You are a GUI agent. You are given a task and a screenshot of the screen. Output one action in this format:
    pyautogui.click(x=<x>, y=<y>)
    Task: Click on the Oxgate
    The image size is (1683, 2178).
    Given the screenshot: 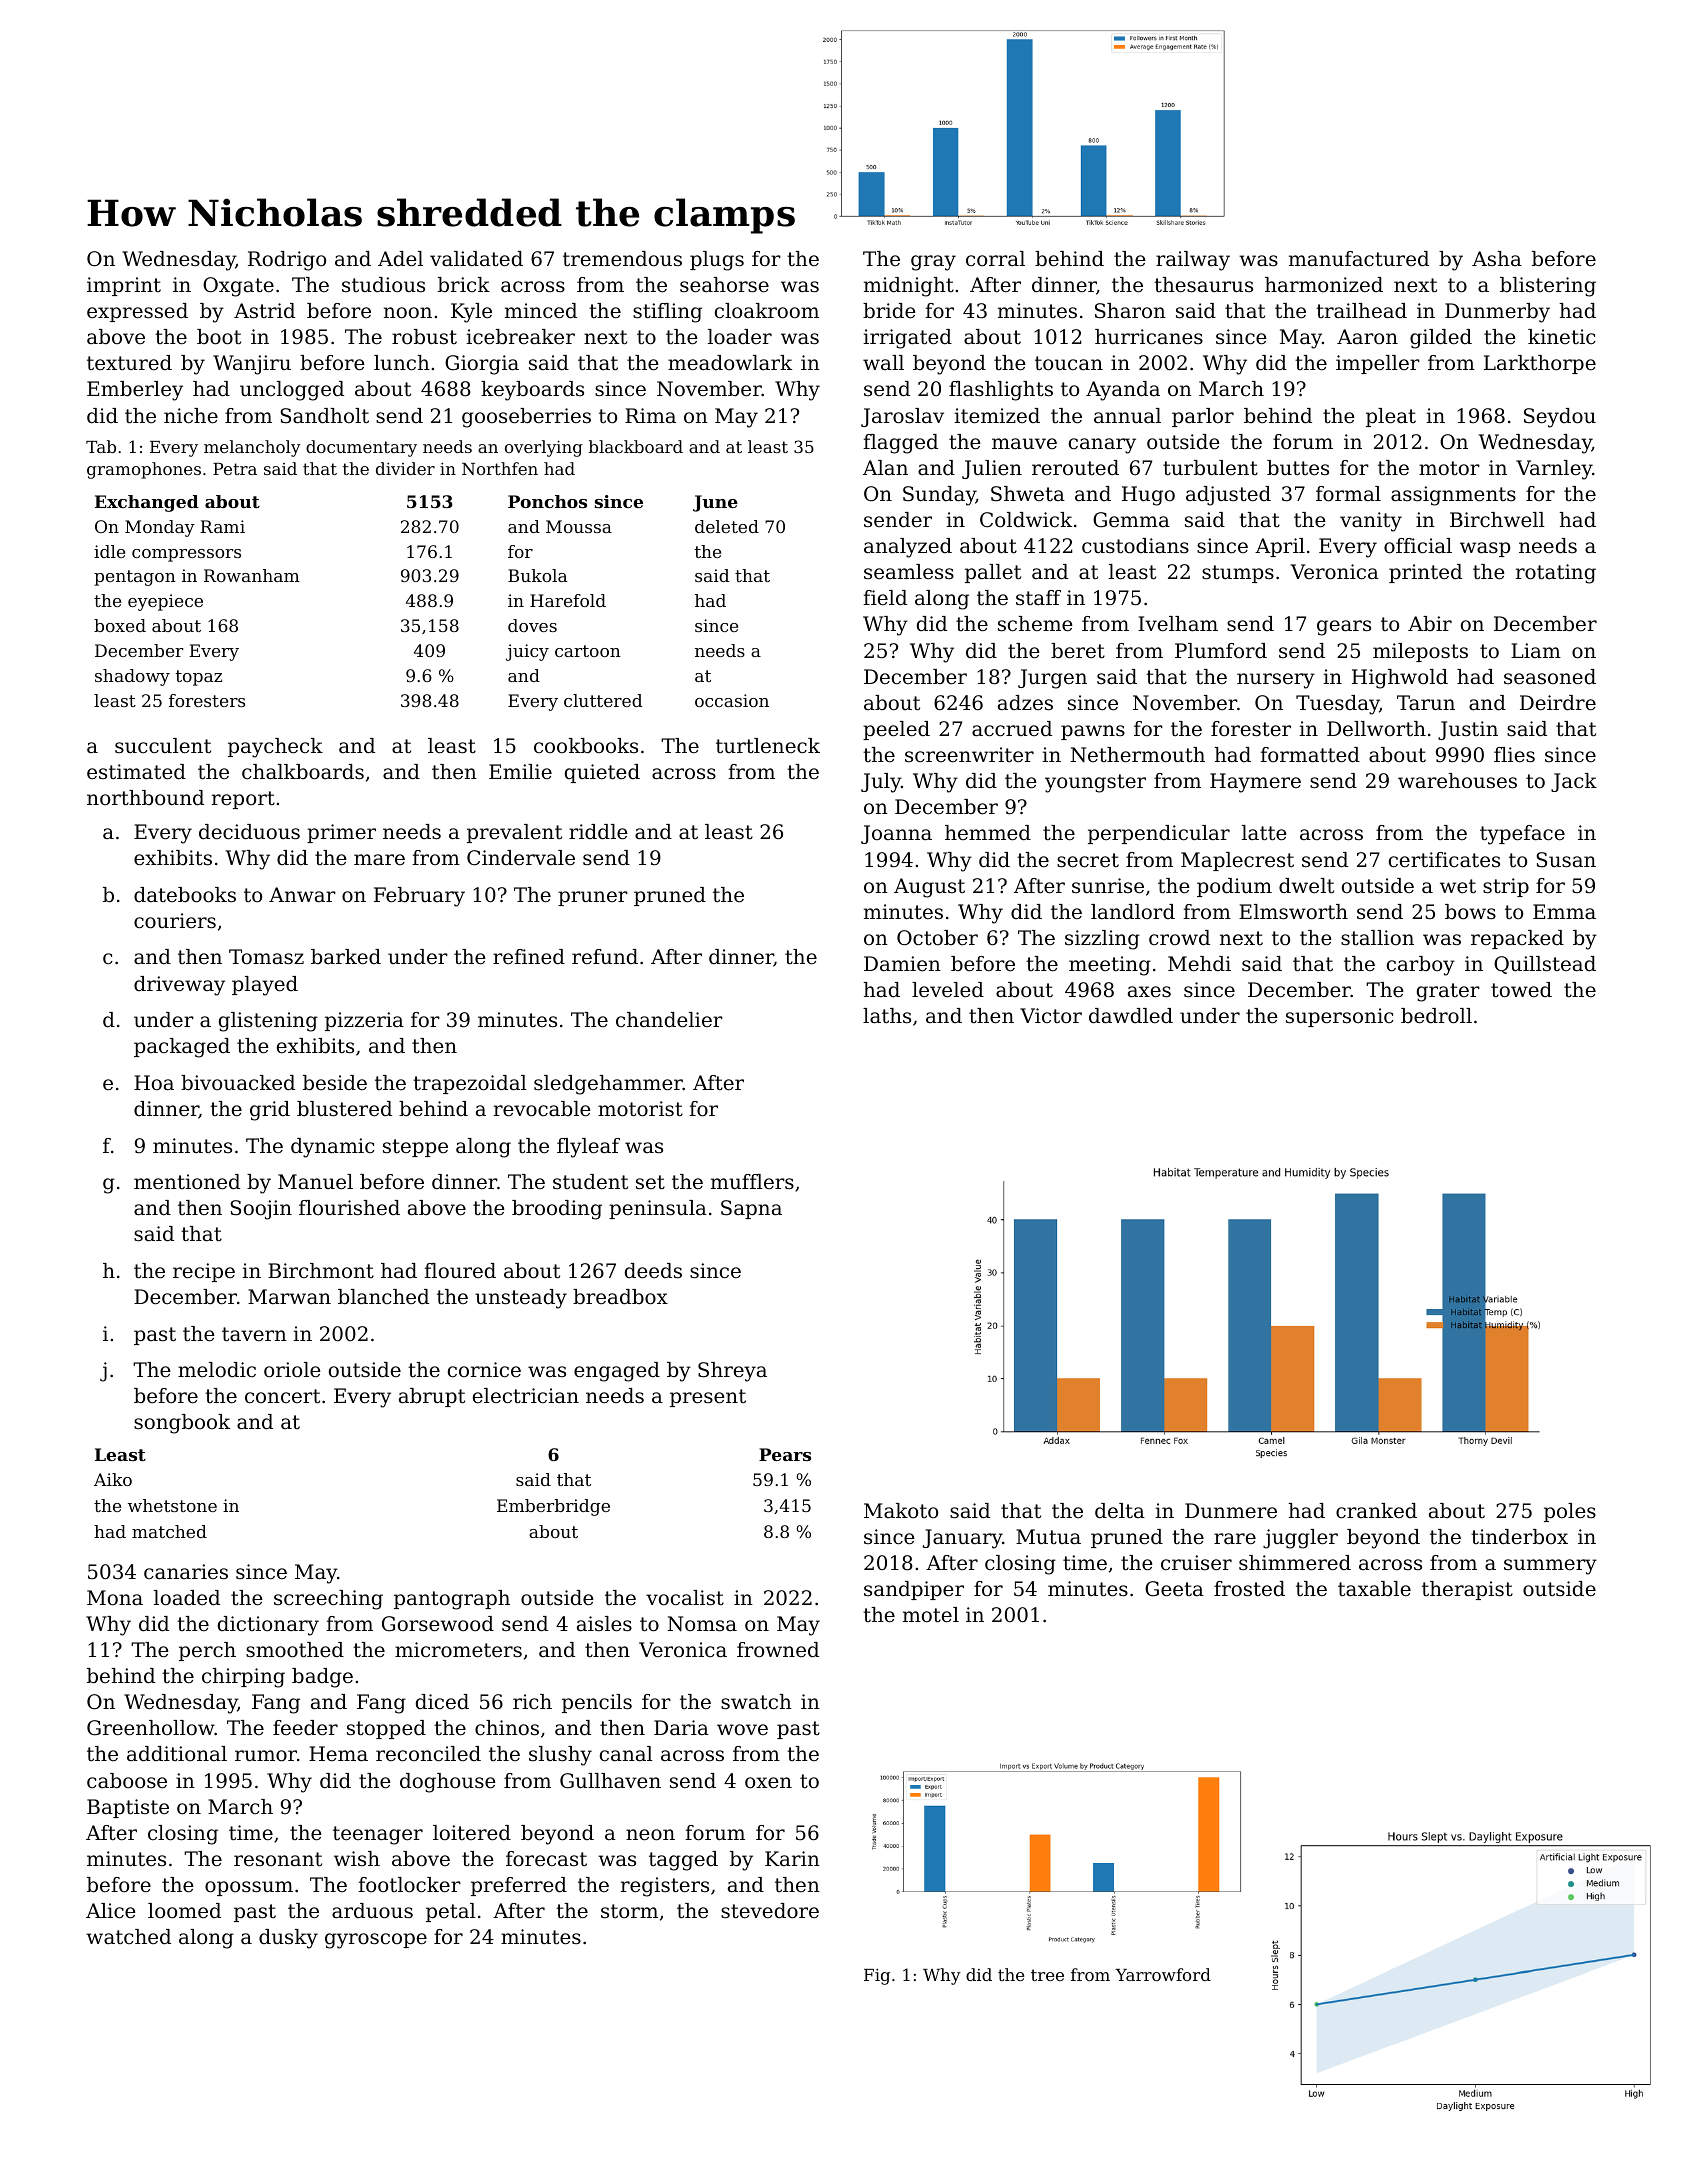 What is the action you would take?
    pyautogui.click(x=238, y=287)
